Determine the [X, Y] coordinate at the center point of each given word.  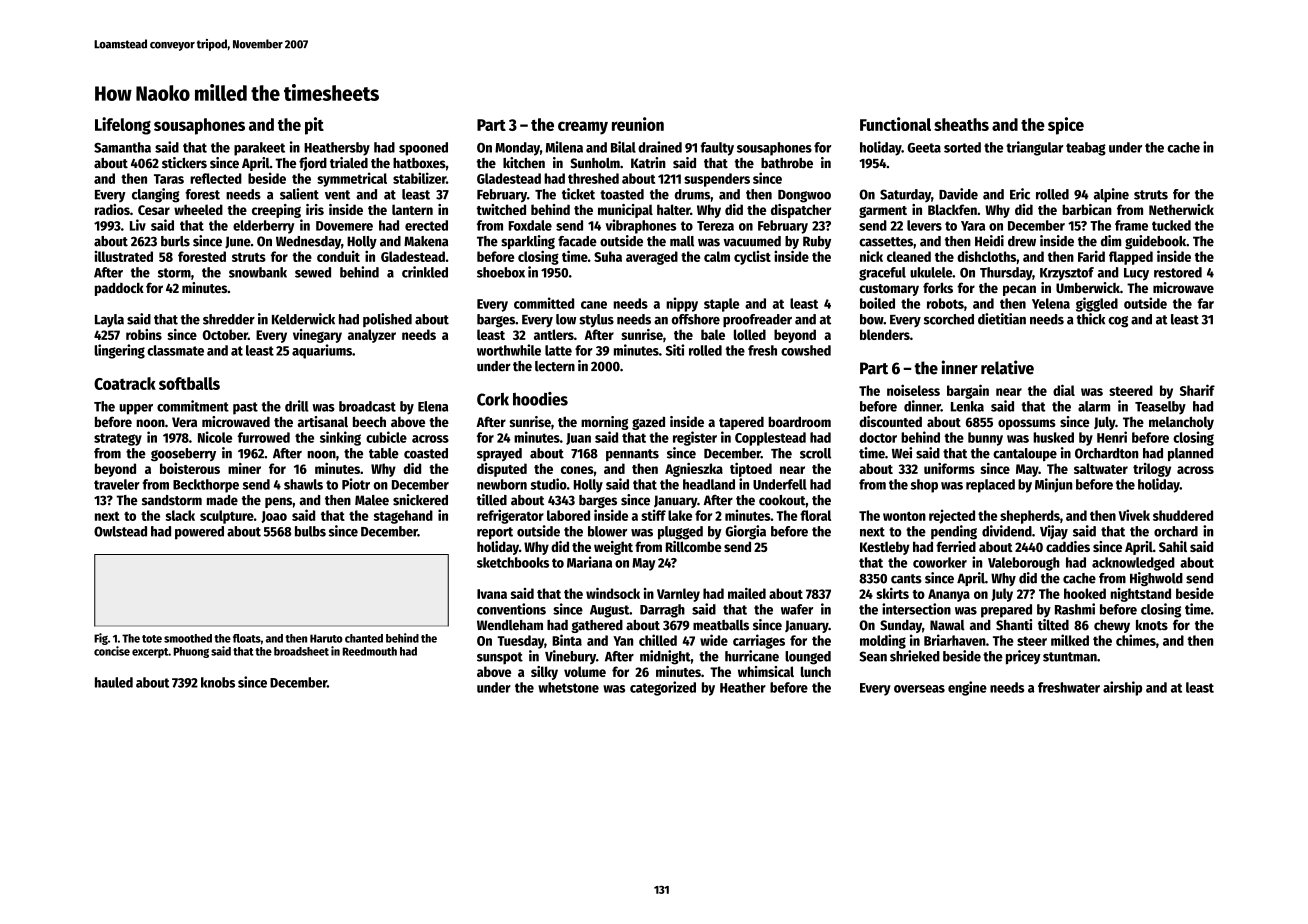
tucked [1171, 225]
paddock [119, 289]
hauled [114, 682]
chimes [1136, 640]
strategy [118, 439]
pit [314, 126]
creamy [583, 128]
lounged [808, 658]
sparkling [528, 242]
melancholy [1181, 423]
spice [1066, 126]
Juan [578, 439]
